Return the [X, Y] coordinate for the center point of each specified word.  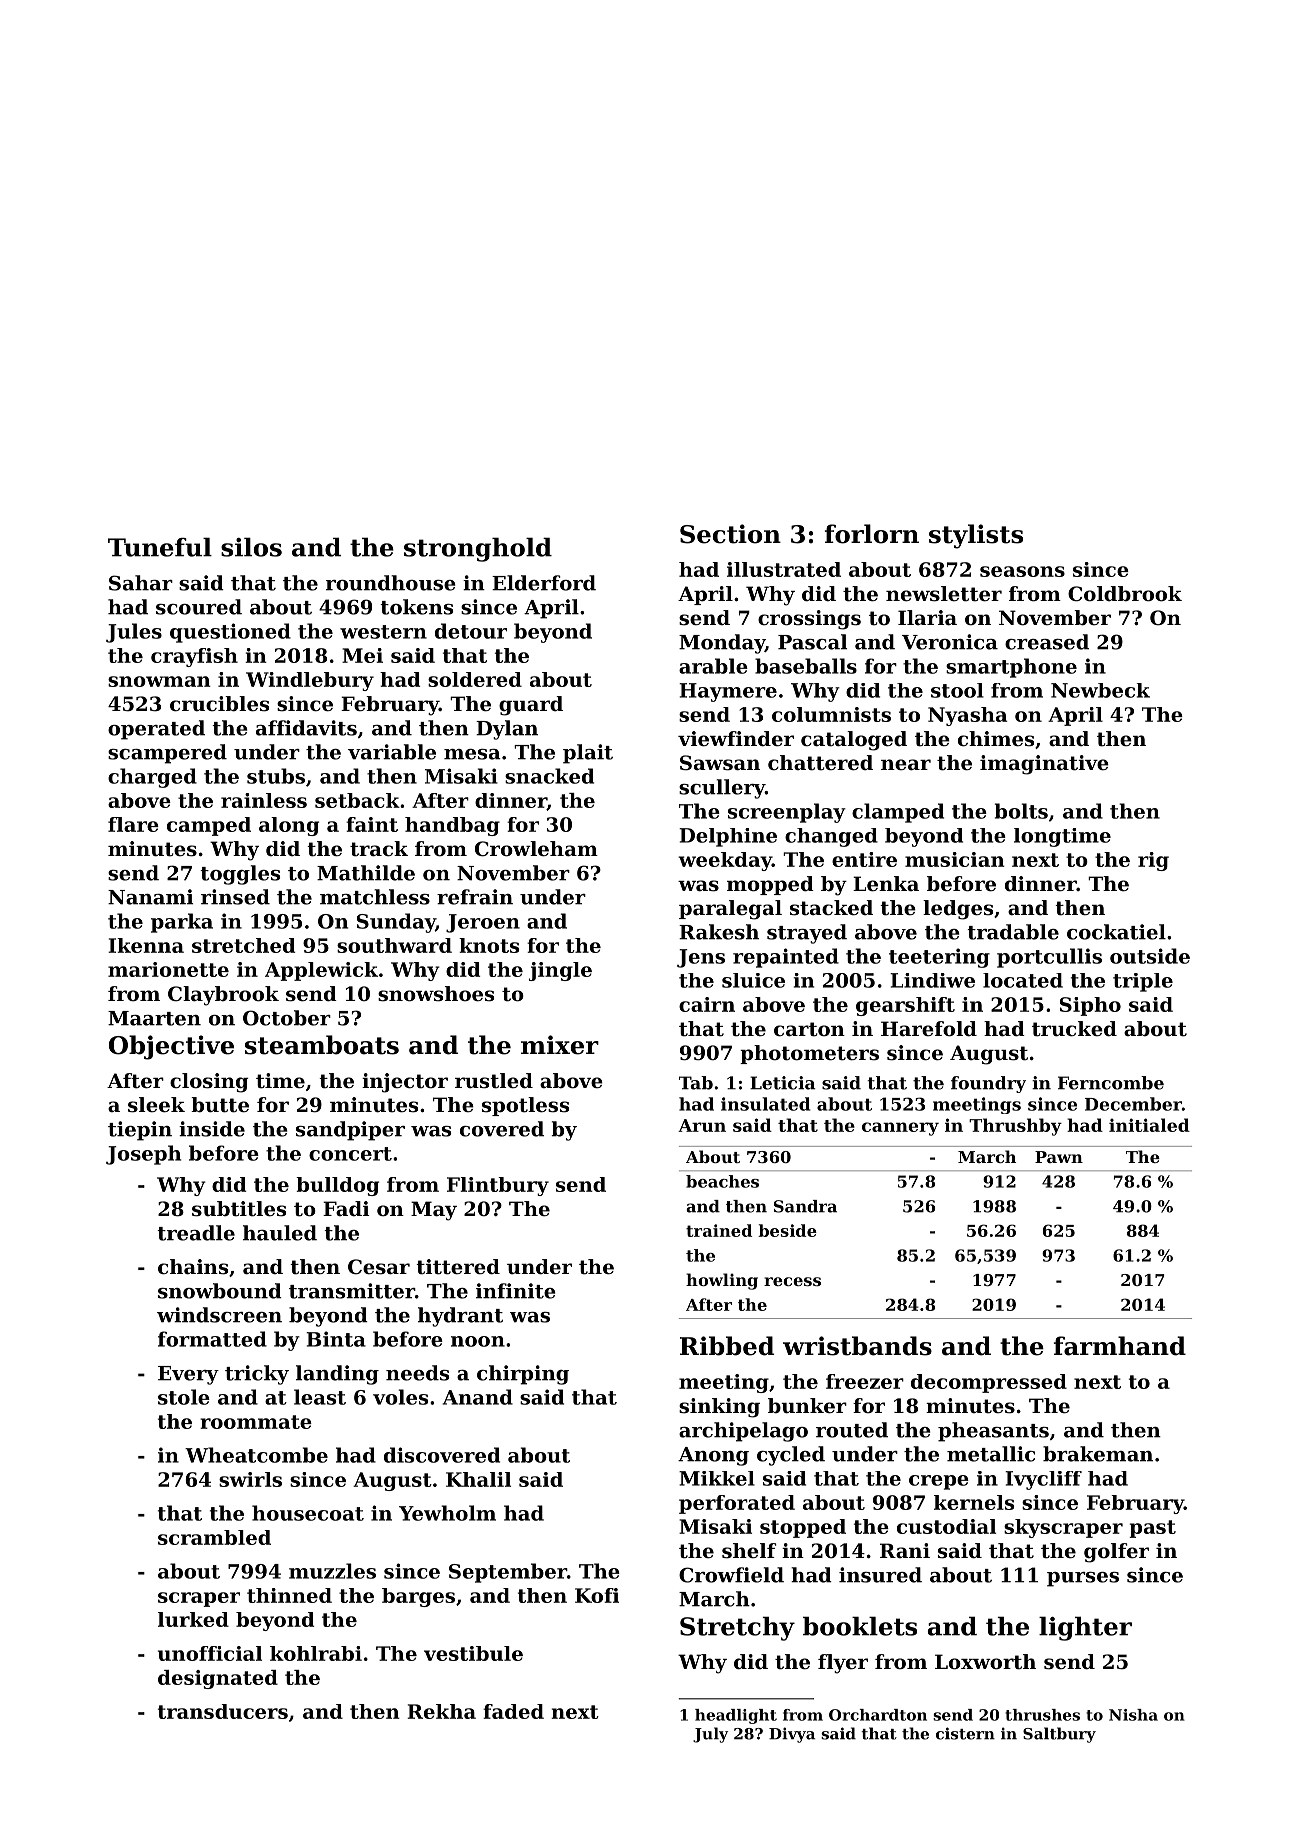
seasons [1022, 571]
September [508, 1573]
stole [184, 1397]
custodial [946, 1526]
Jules [134, 633]
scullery [722, 789]
